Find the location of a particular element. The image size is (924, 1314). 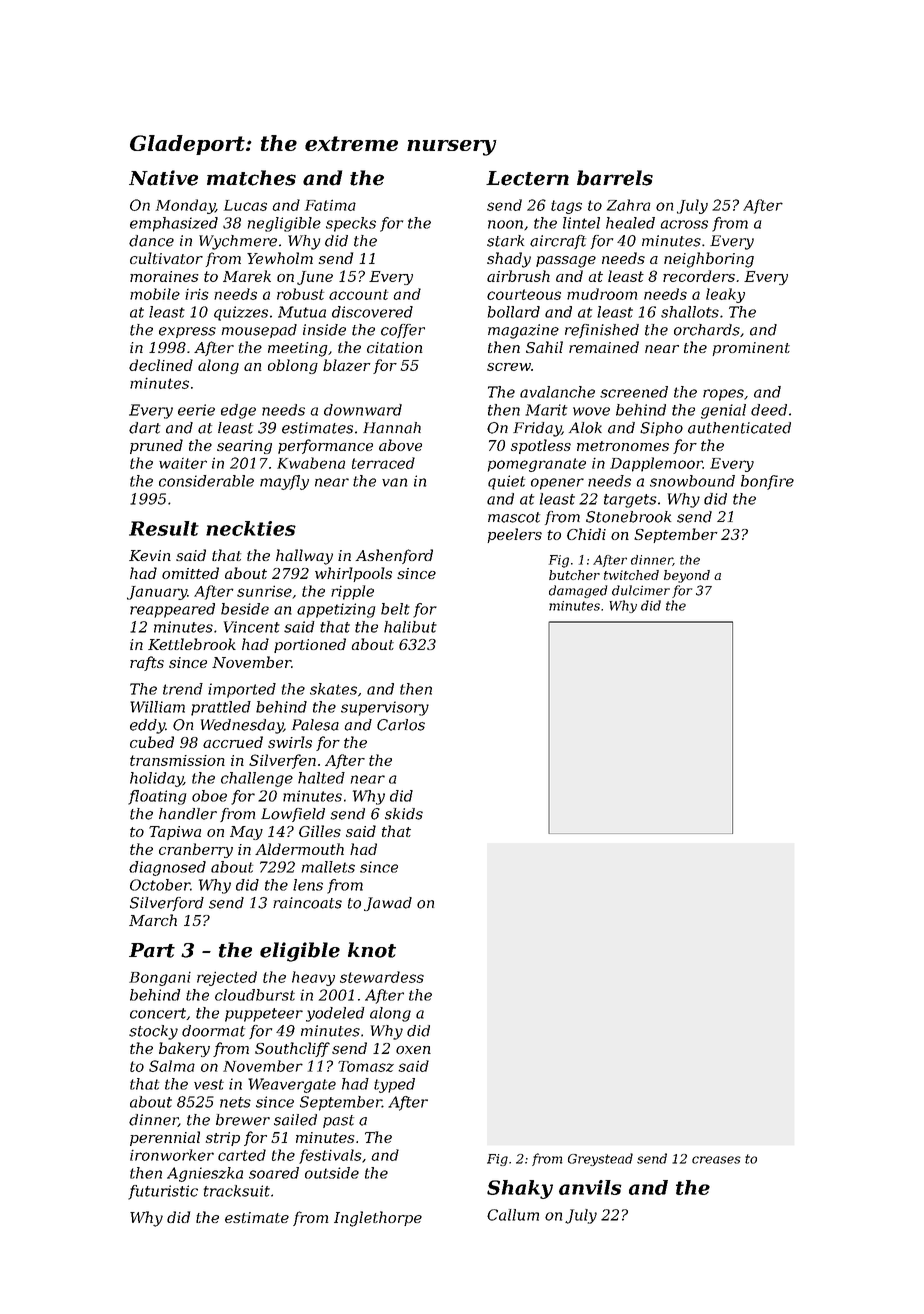

matches is located at coordinates (251, 178).
